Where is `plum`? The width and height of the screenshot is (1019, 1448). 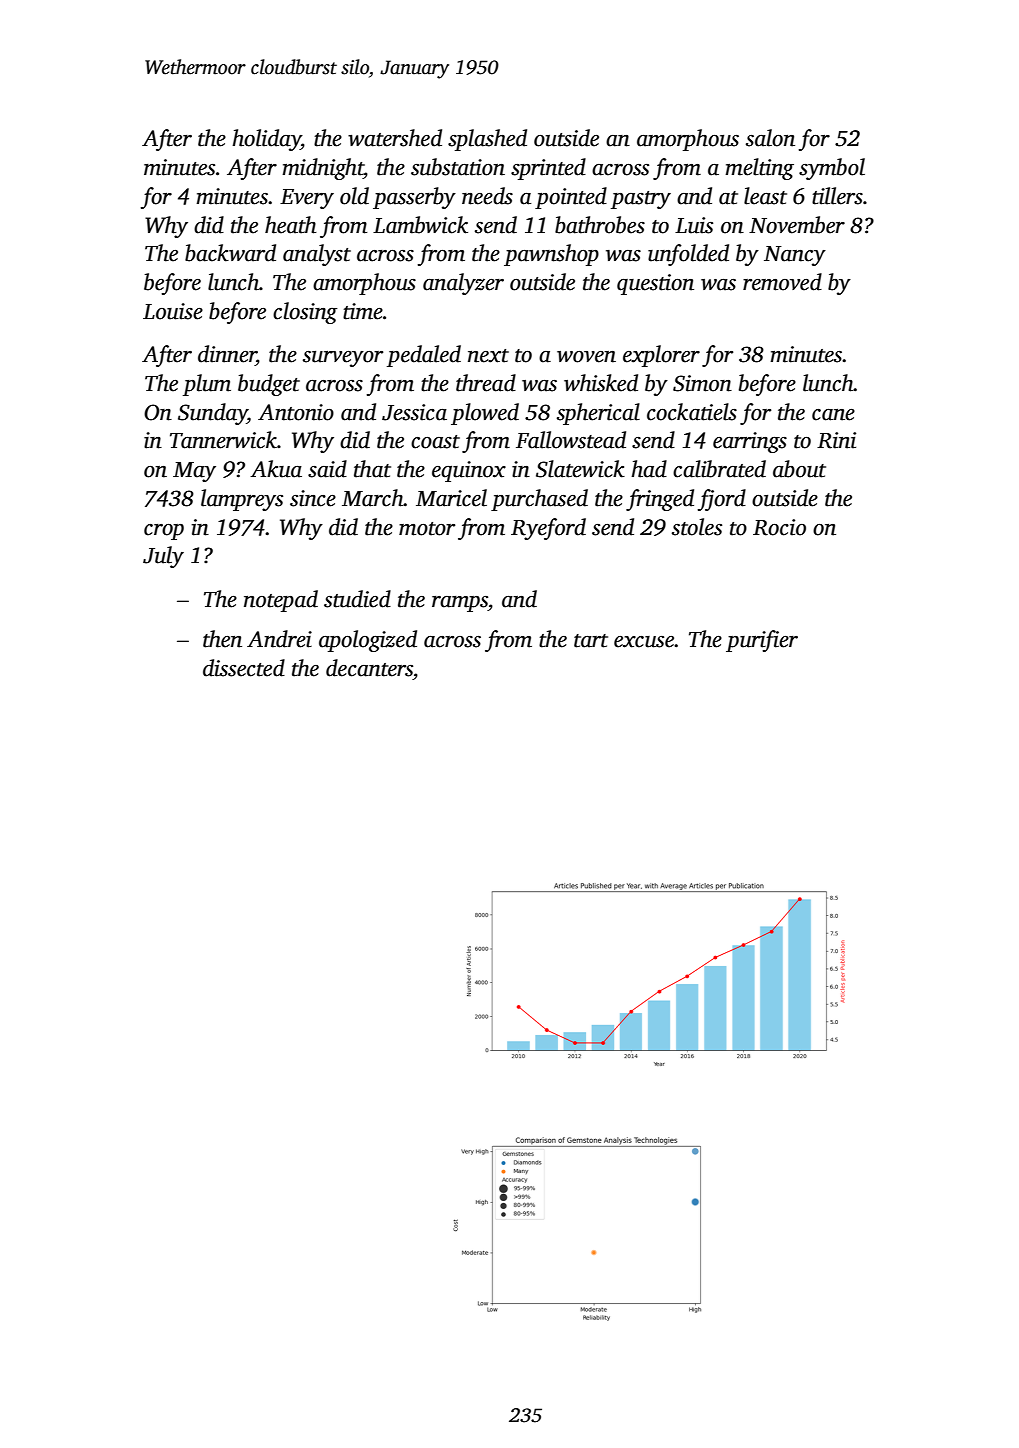 plum is located at coordinates (207, 385).
